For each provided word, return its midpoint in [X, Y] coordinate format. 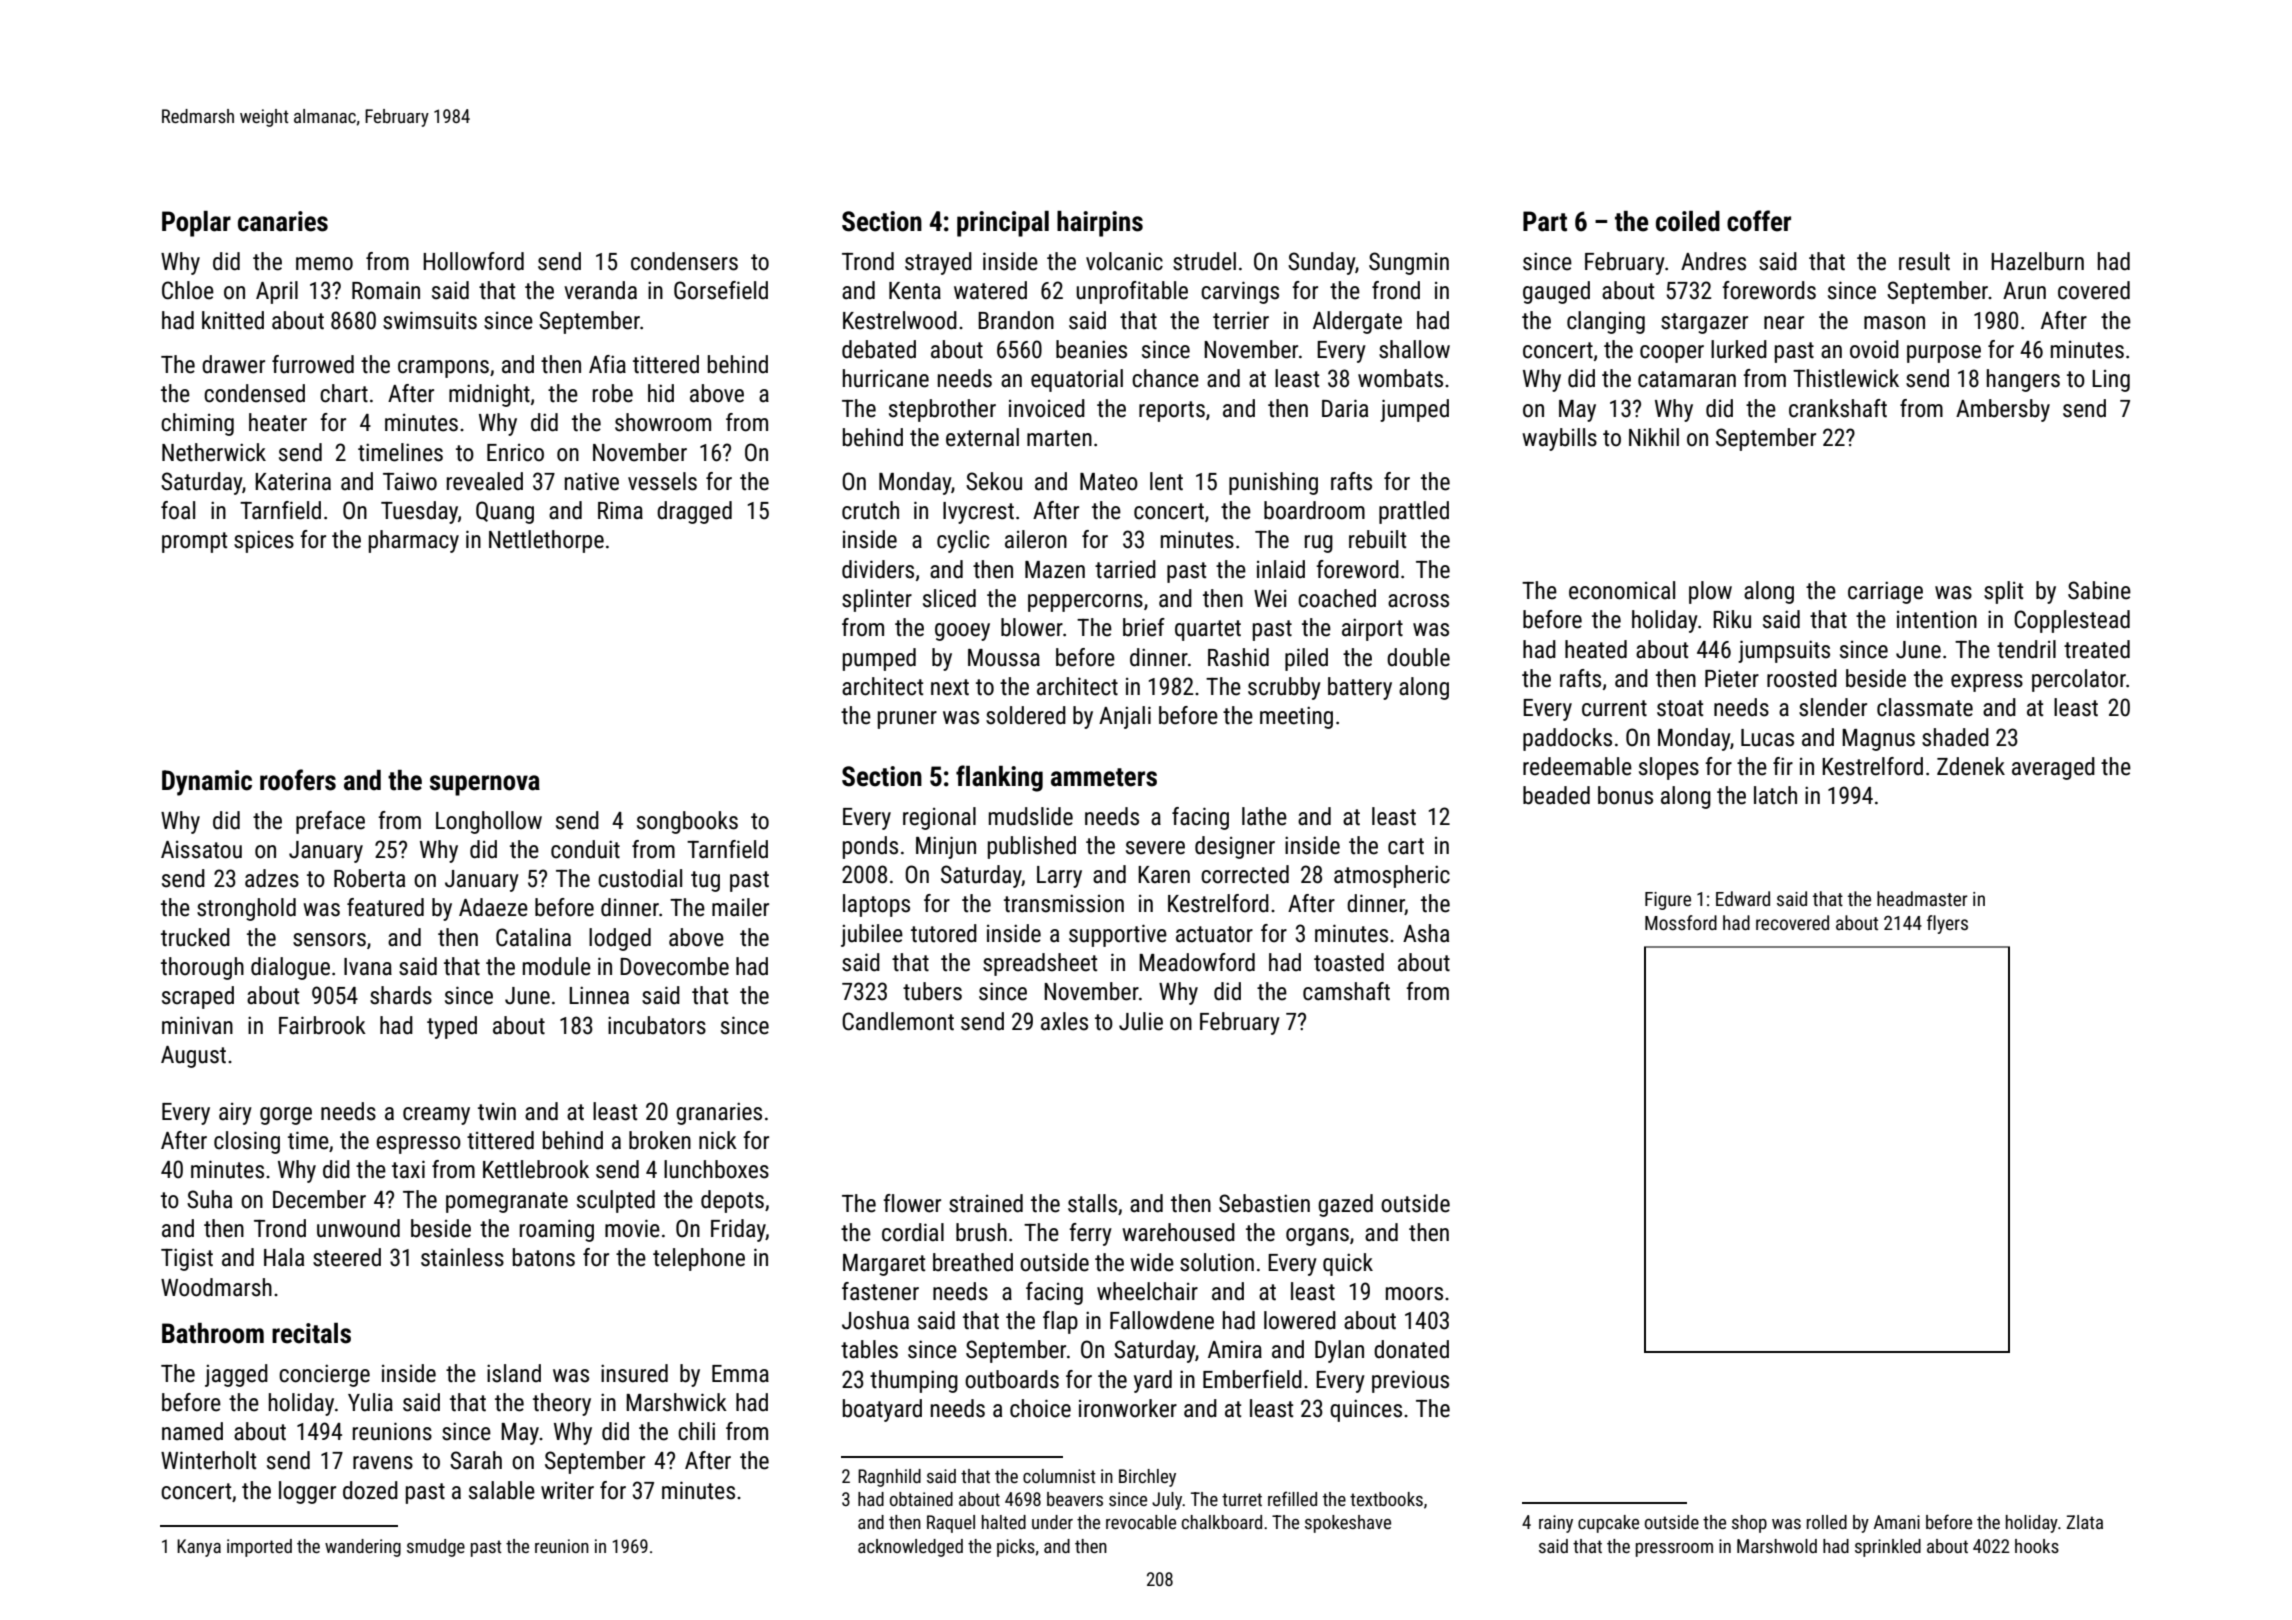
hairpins [1100, 224]
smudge [436, 1548]
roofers [298, 780]
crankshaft [1838, 408]
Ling [2111, 381]
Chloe [188, 290]
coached [1337, 598]
